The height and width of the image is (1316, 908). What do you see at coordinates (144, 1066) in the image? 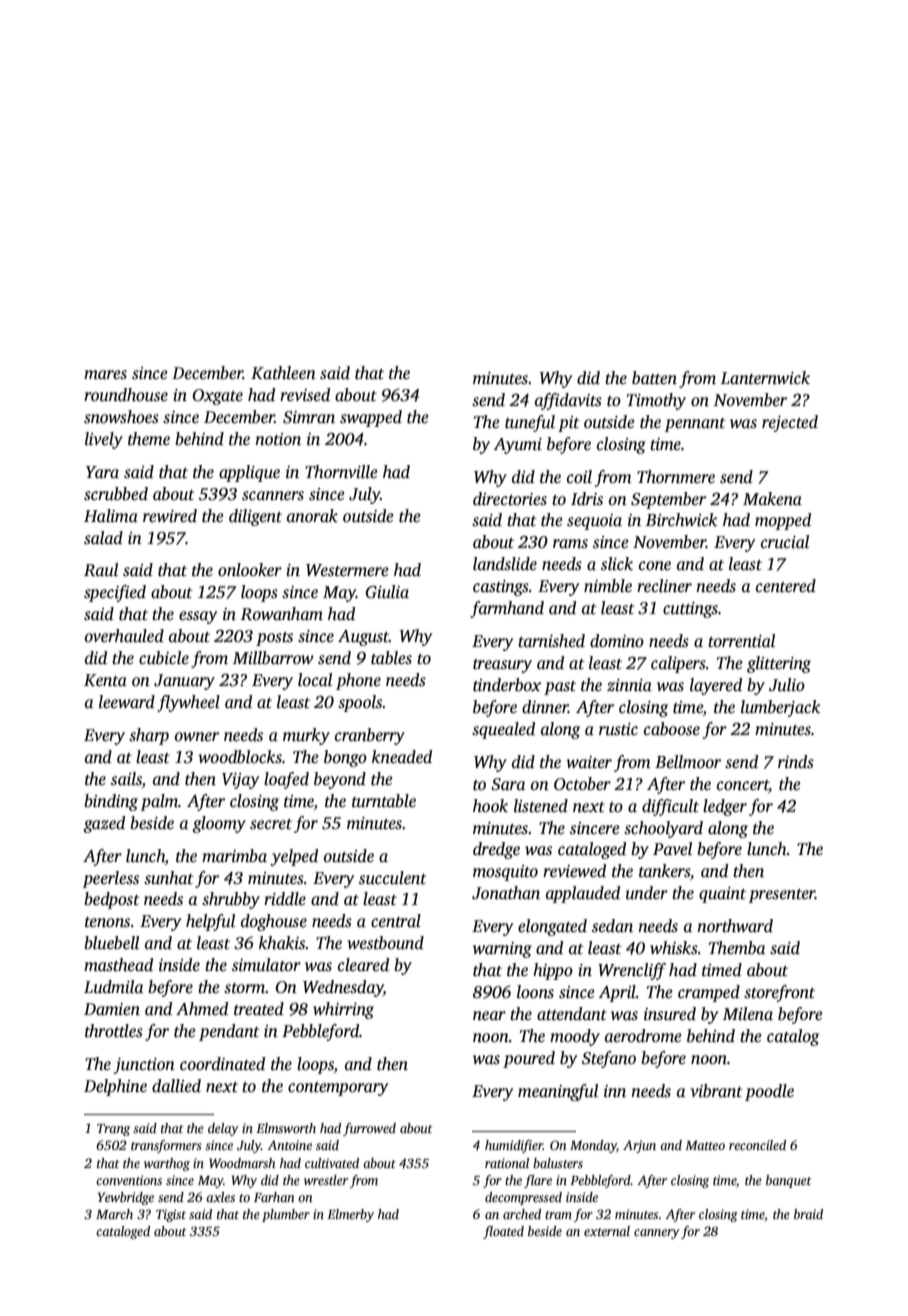
I see `junction` at bounding box center [144, 1066].
